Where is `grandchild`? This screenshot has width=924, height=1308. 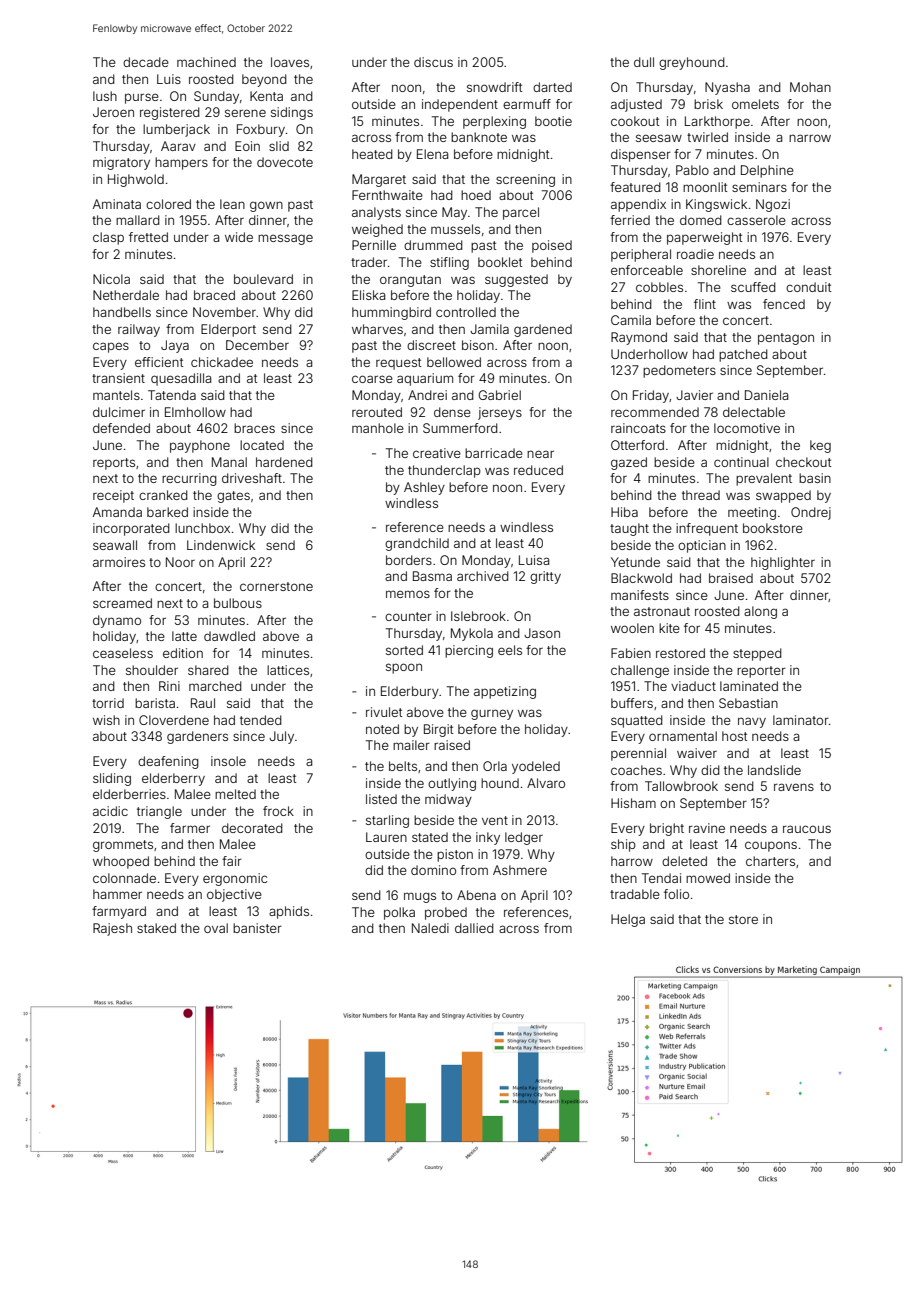
grandchild is located at coordinates (417, 544).
